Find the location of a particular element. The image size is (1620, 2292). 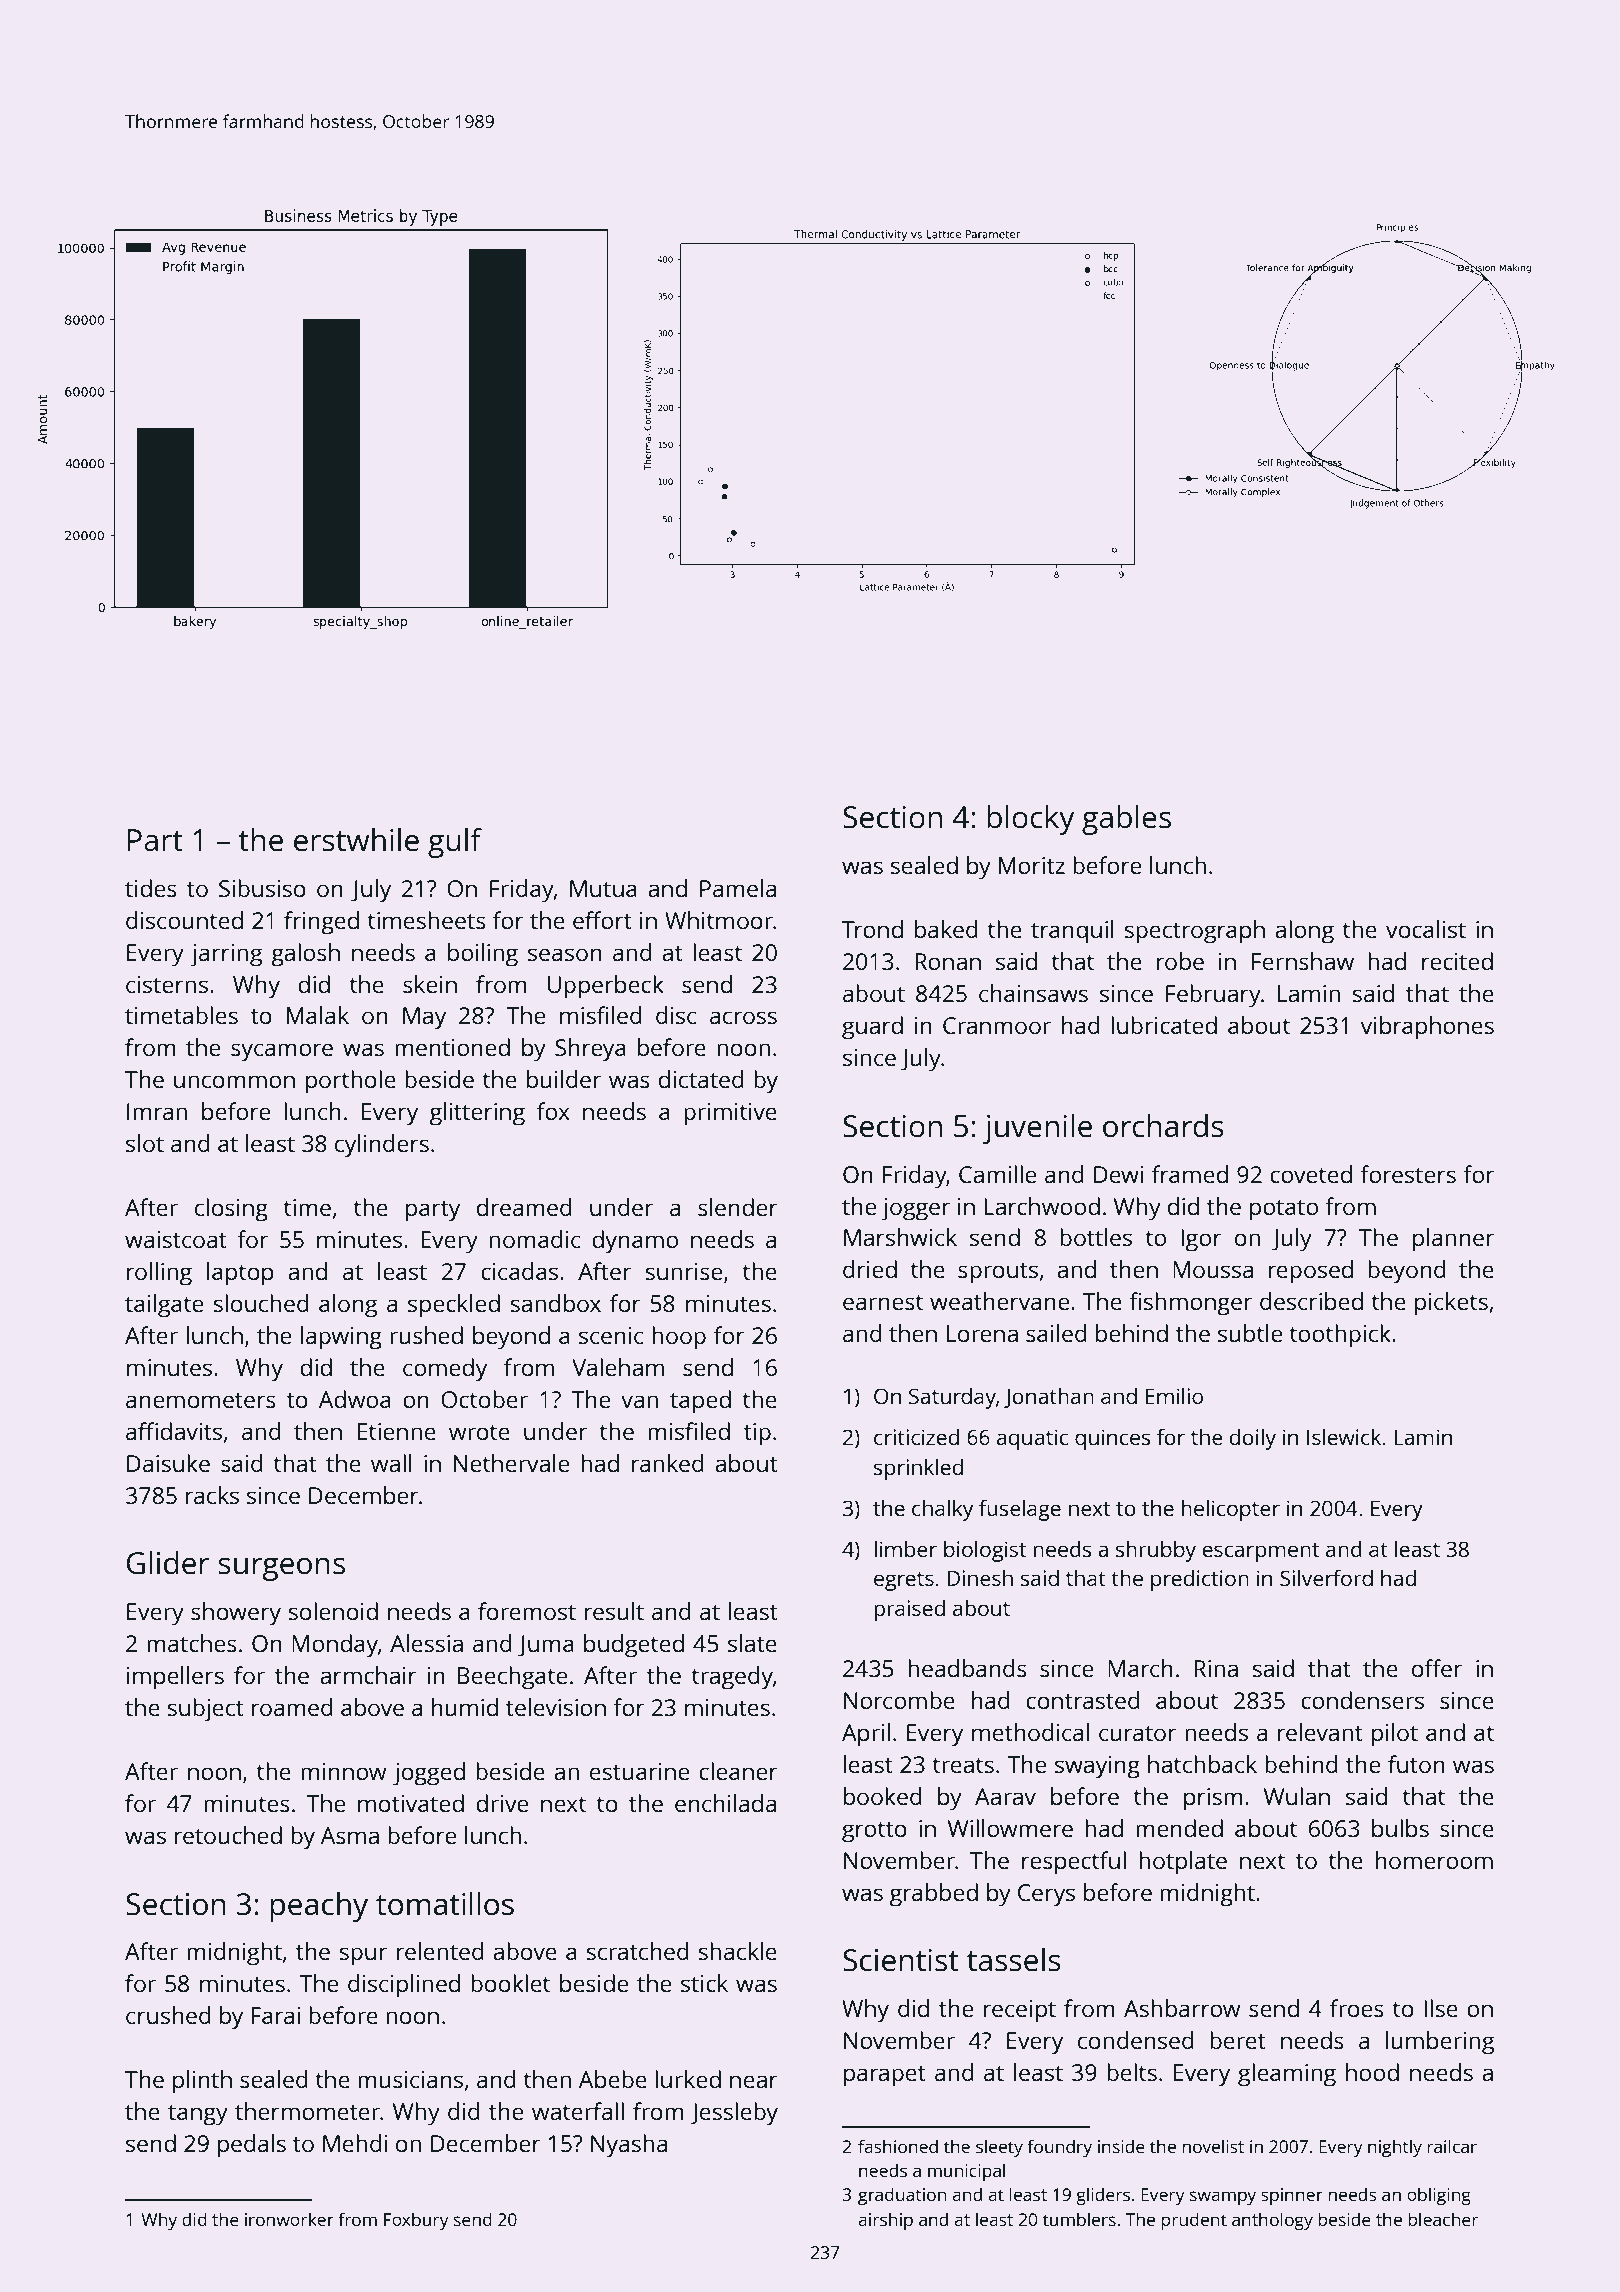

wrote is located at coordinates (479, 1432).
